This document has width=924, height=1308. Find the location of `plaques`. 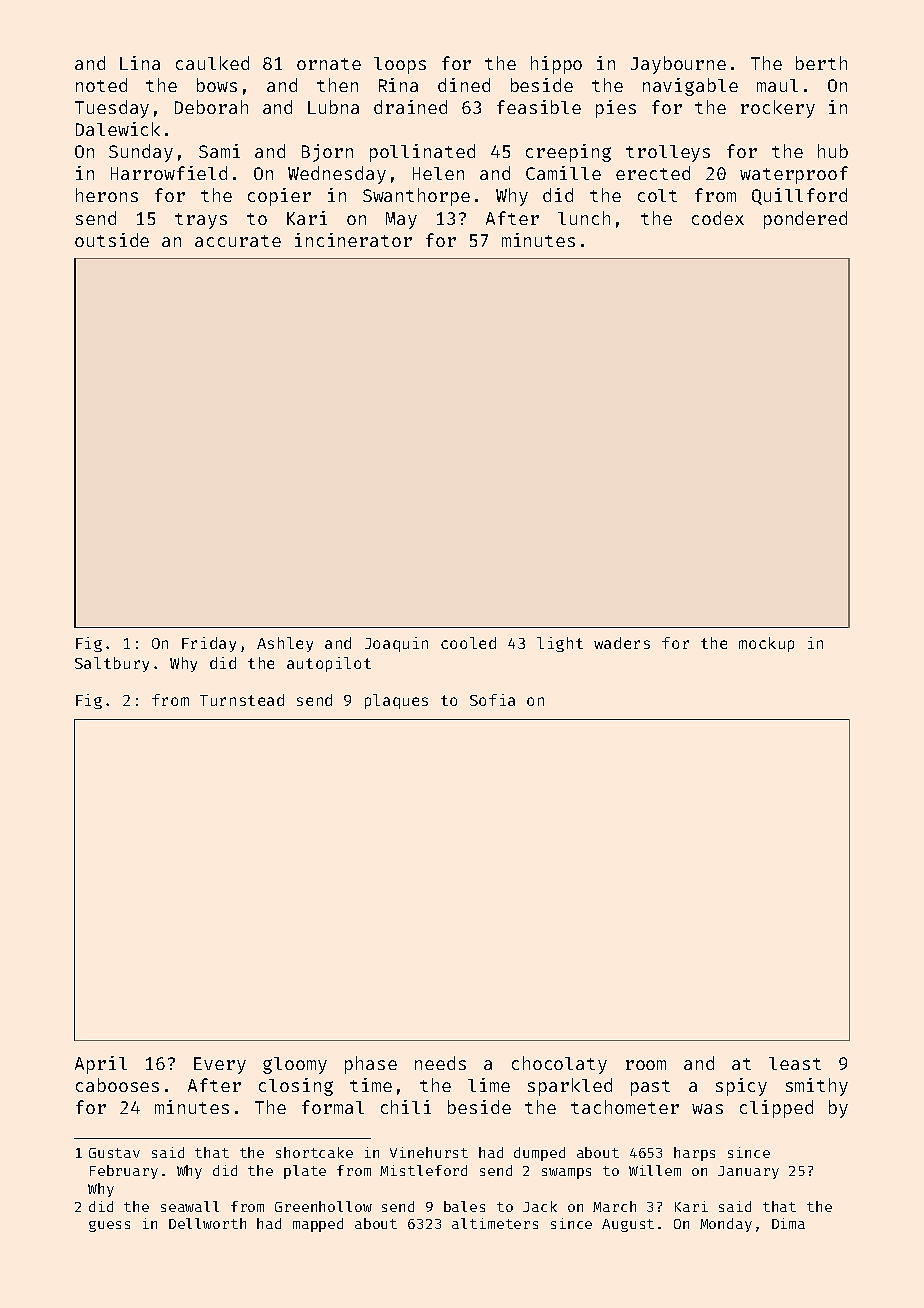

plaques is located at coordinates (396, 701).
